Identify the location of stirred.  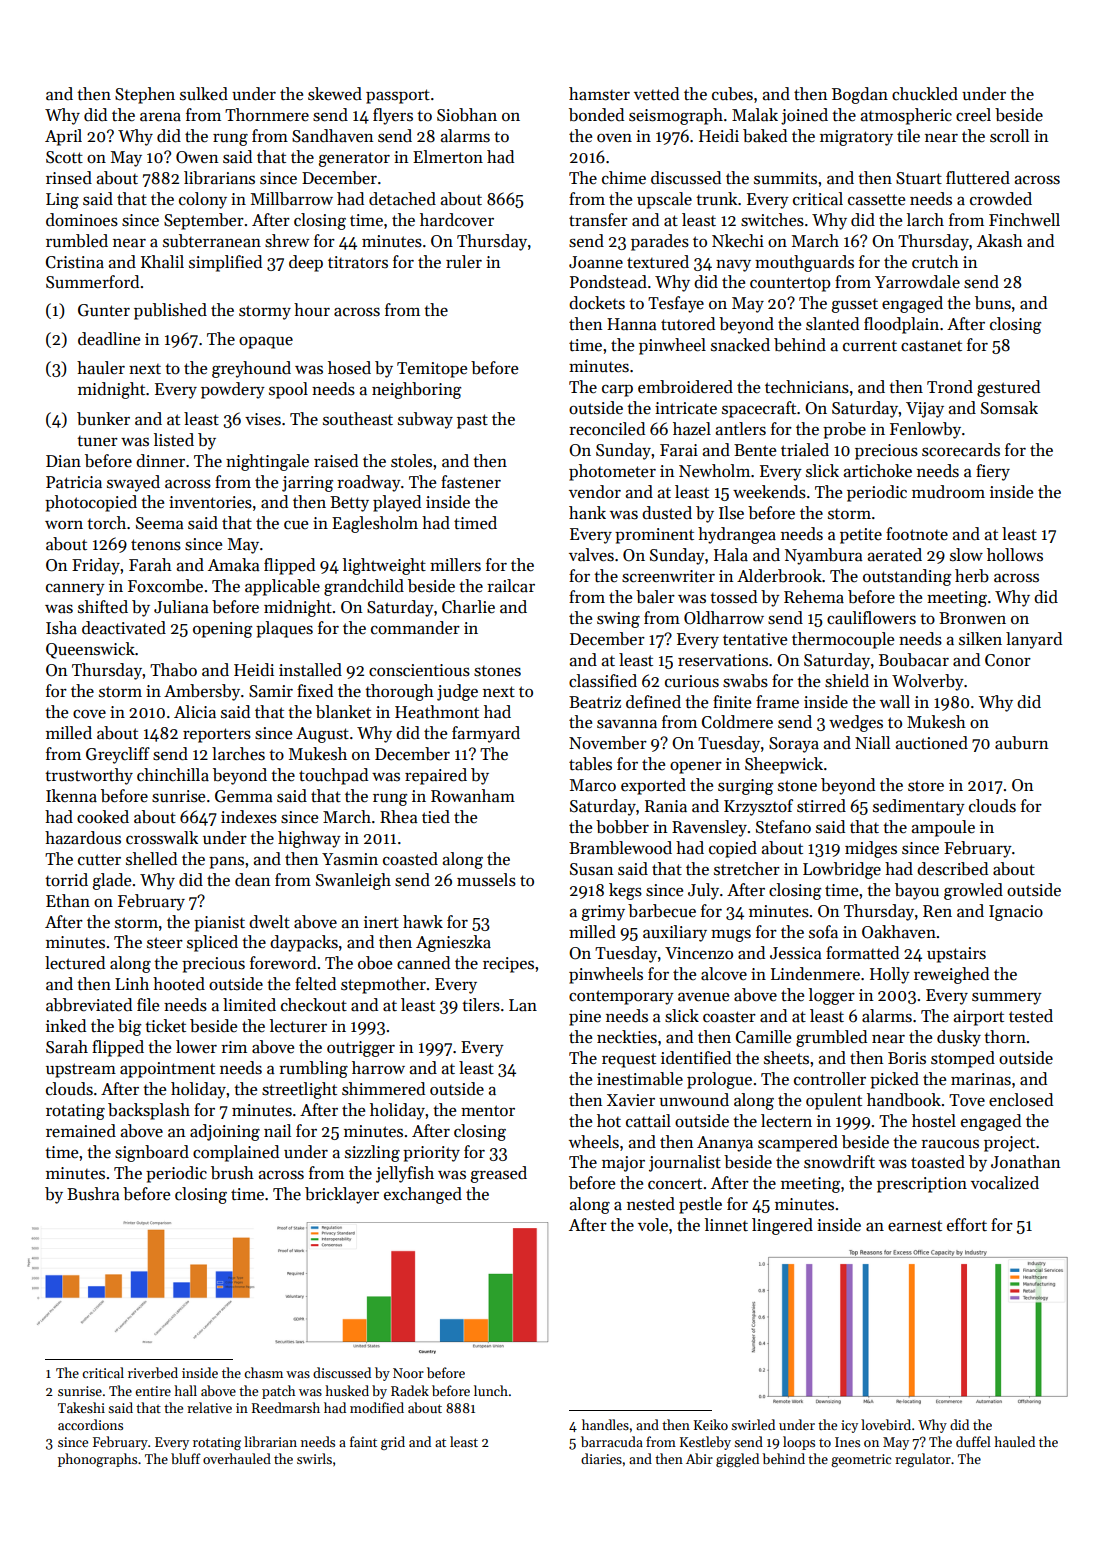
(821, 806).
